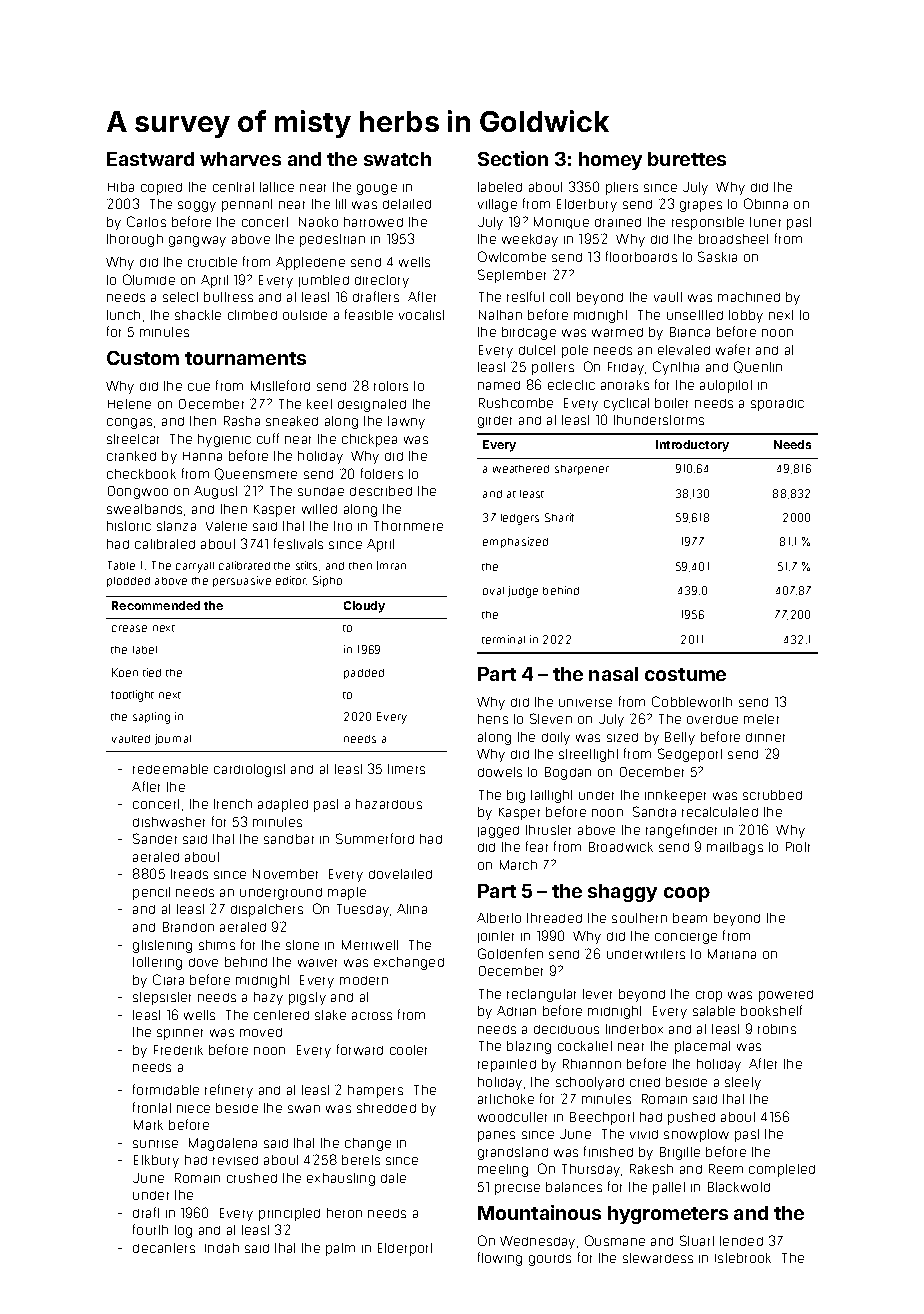 The width and height of the document is (924, 1314). I want to click on burettes, so click(687, 159).
